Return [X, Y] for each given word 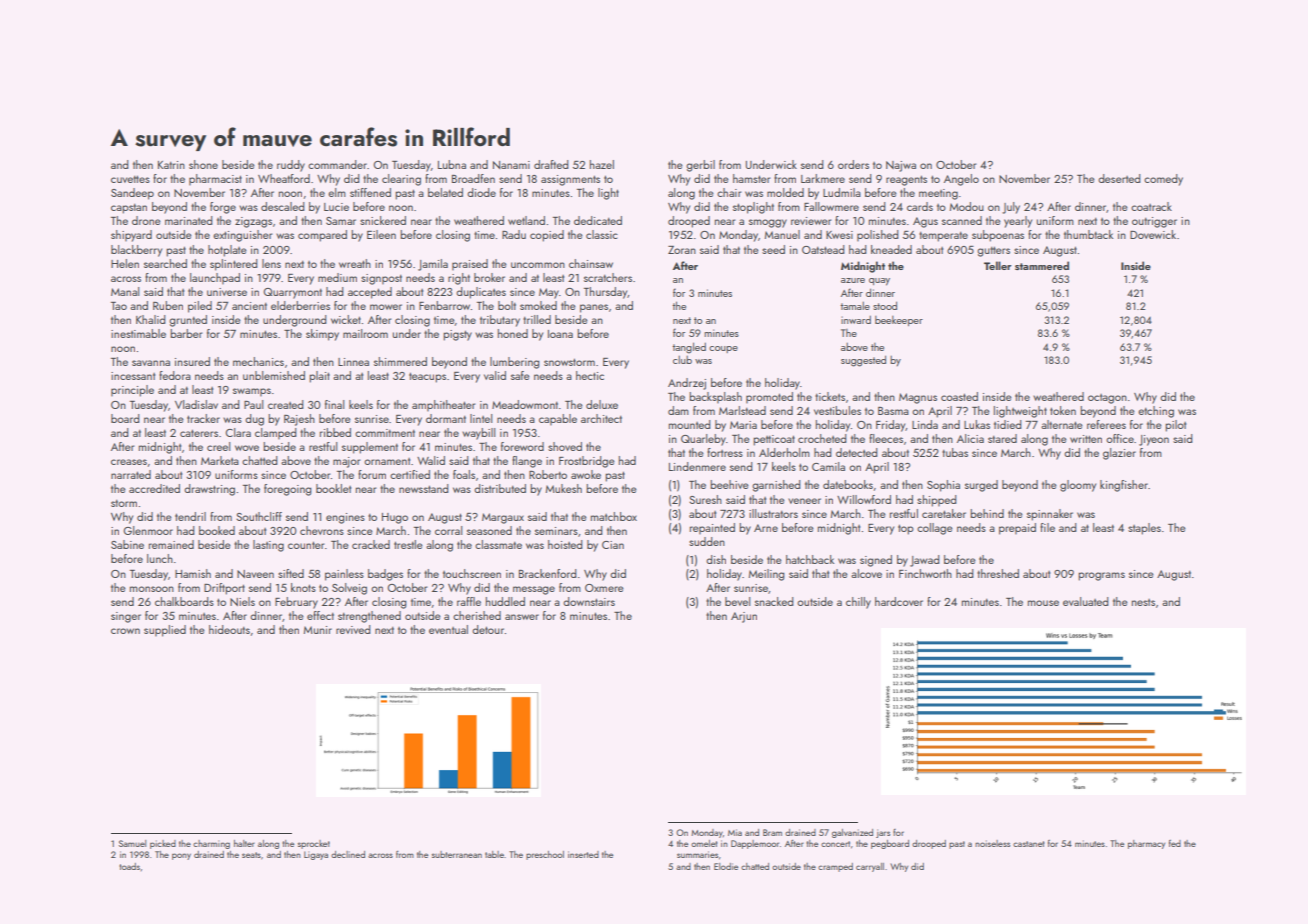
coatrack [1151, 206]
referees [1106, 424]
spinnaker [1050, 515]
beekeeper [899, 321]
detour [488, 629]
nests [1143, 602]
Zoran [682, 250]
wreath [355, 263]
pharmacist [215, 180]
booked [217, 530]
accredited [154, 488]
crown [125, 631]
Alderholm [784, 452]
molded [785, 192]
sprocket [314, 844]
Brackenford [548, 573]
